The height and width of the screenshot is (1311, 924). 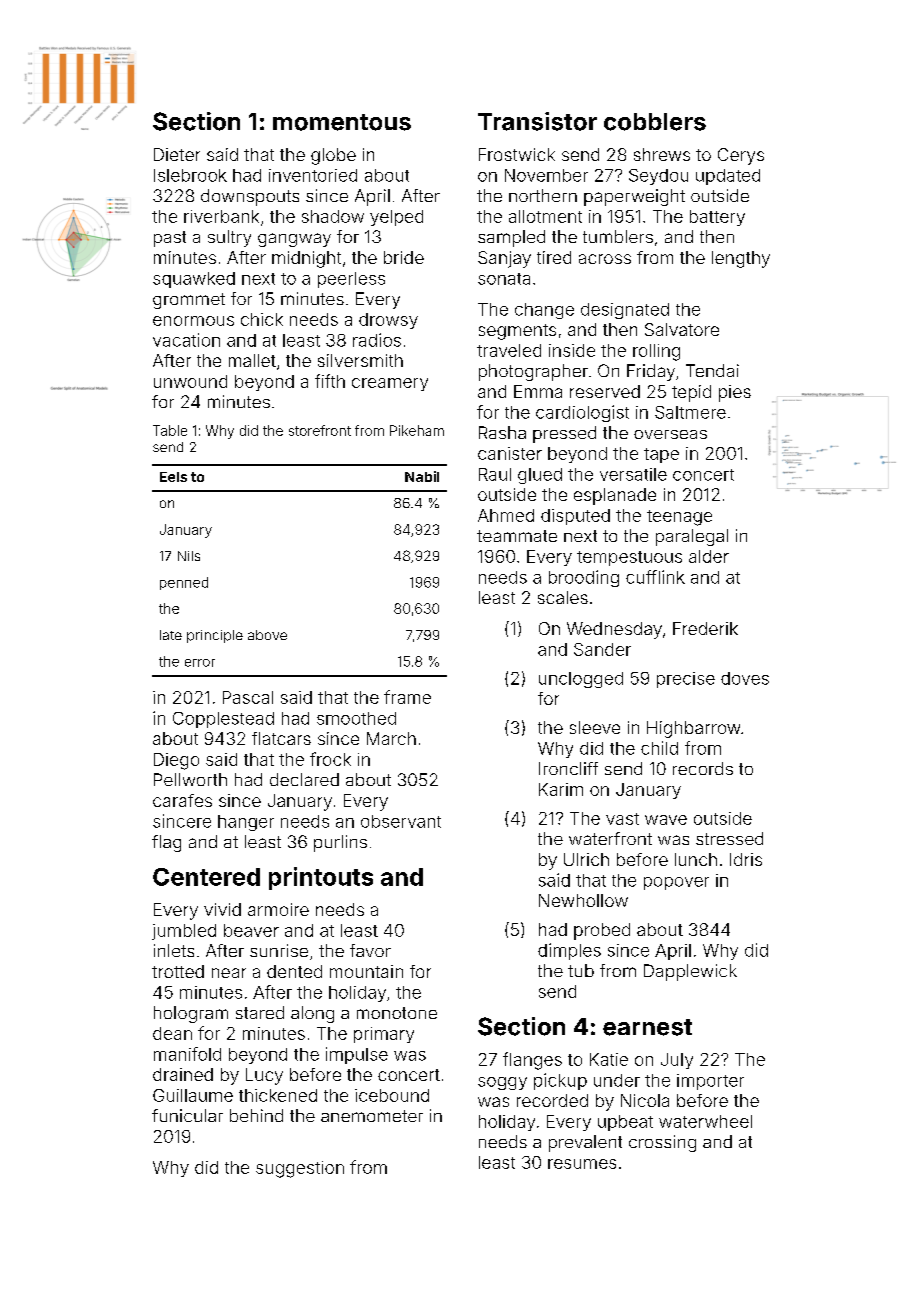 What do you see at coordinates (177, 154) in the screenshot?
I see `Dieter` at bounding box center [177, 154].
